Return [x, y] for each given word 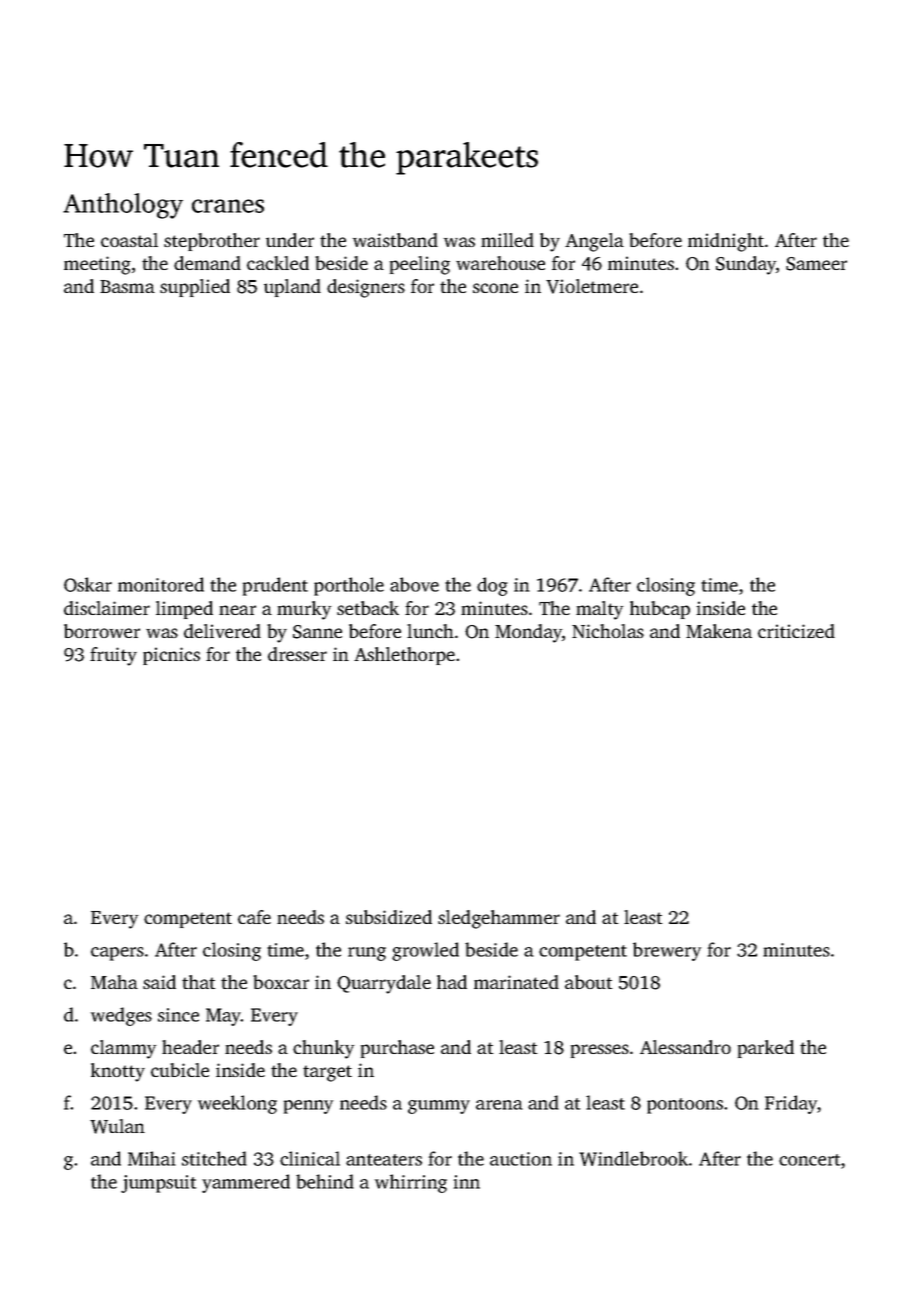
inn [467, 1182]
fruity [113, 656]
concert [809, 1160]
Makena [719, 631]
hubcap [660, 610]
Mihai [152, 1158]
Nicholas [608, 631]
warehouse [500, 263]
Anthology [123, 206]
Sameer [816, 264]
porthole [349, 586]
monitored [161, 584]
